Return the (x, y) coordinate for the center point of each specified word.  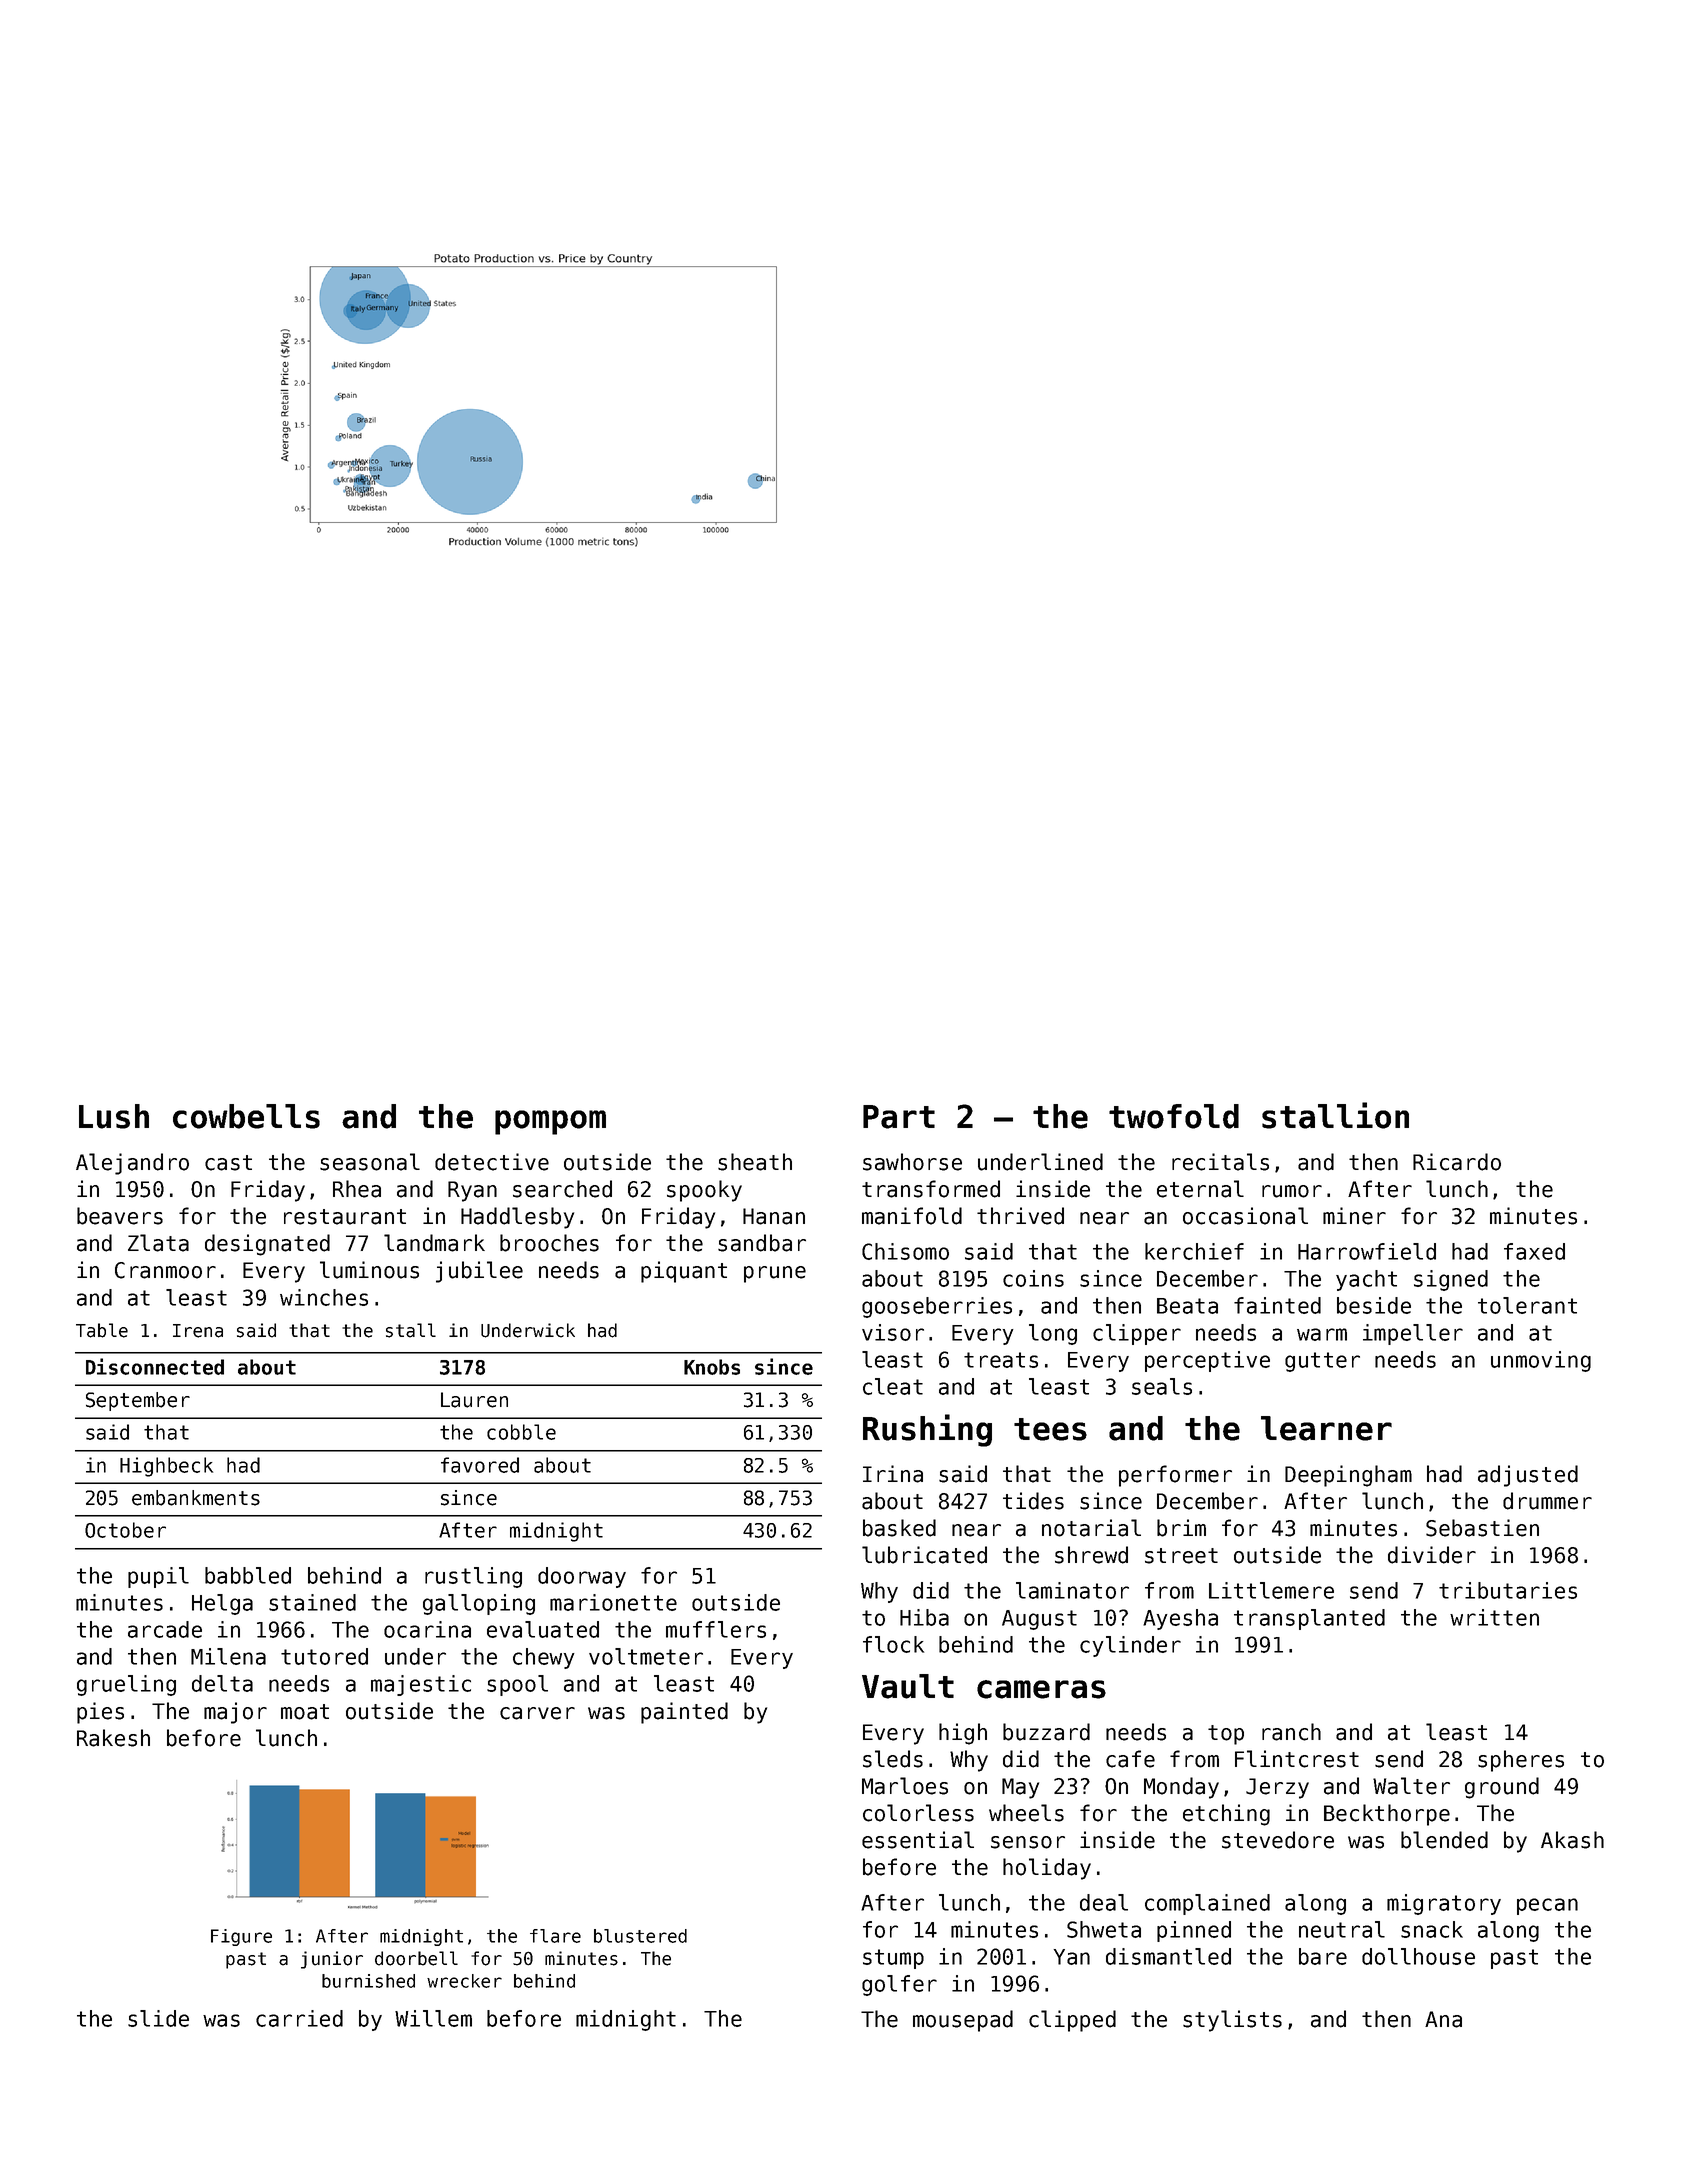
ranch (1291, 1732)
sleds (893, 1759)
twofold (1174, 1116)
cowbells (246, 1116)
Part (899, 1117)
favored (480, 1465)
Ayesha (1180, 1619)
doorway (582, 1577)
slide (158, 2018)
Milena (228, 1656)
